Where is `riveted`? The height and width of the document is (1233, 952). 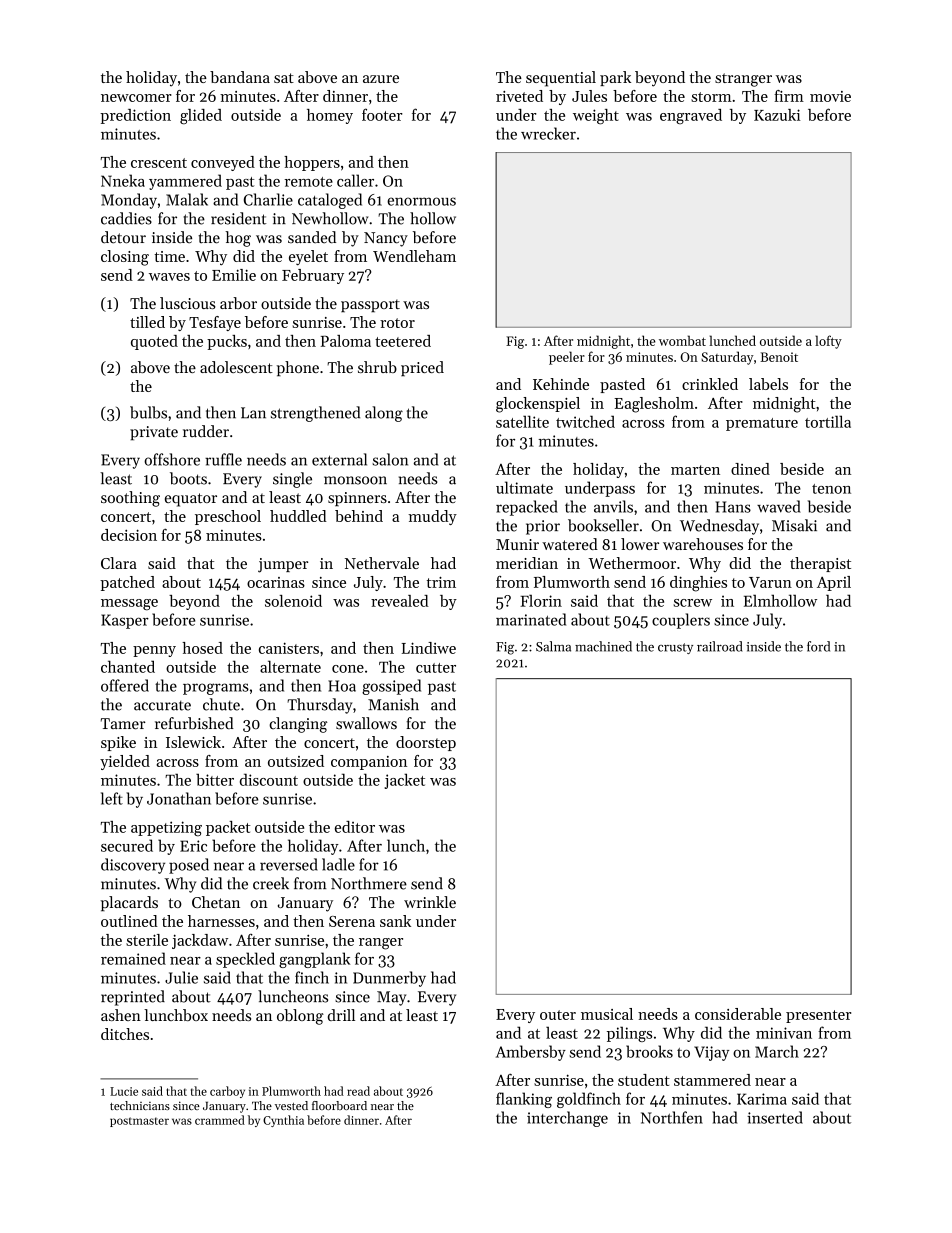 riveted is located at coordinates (519, 96).
